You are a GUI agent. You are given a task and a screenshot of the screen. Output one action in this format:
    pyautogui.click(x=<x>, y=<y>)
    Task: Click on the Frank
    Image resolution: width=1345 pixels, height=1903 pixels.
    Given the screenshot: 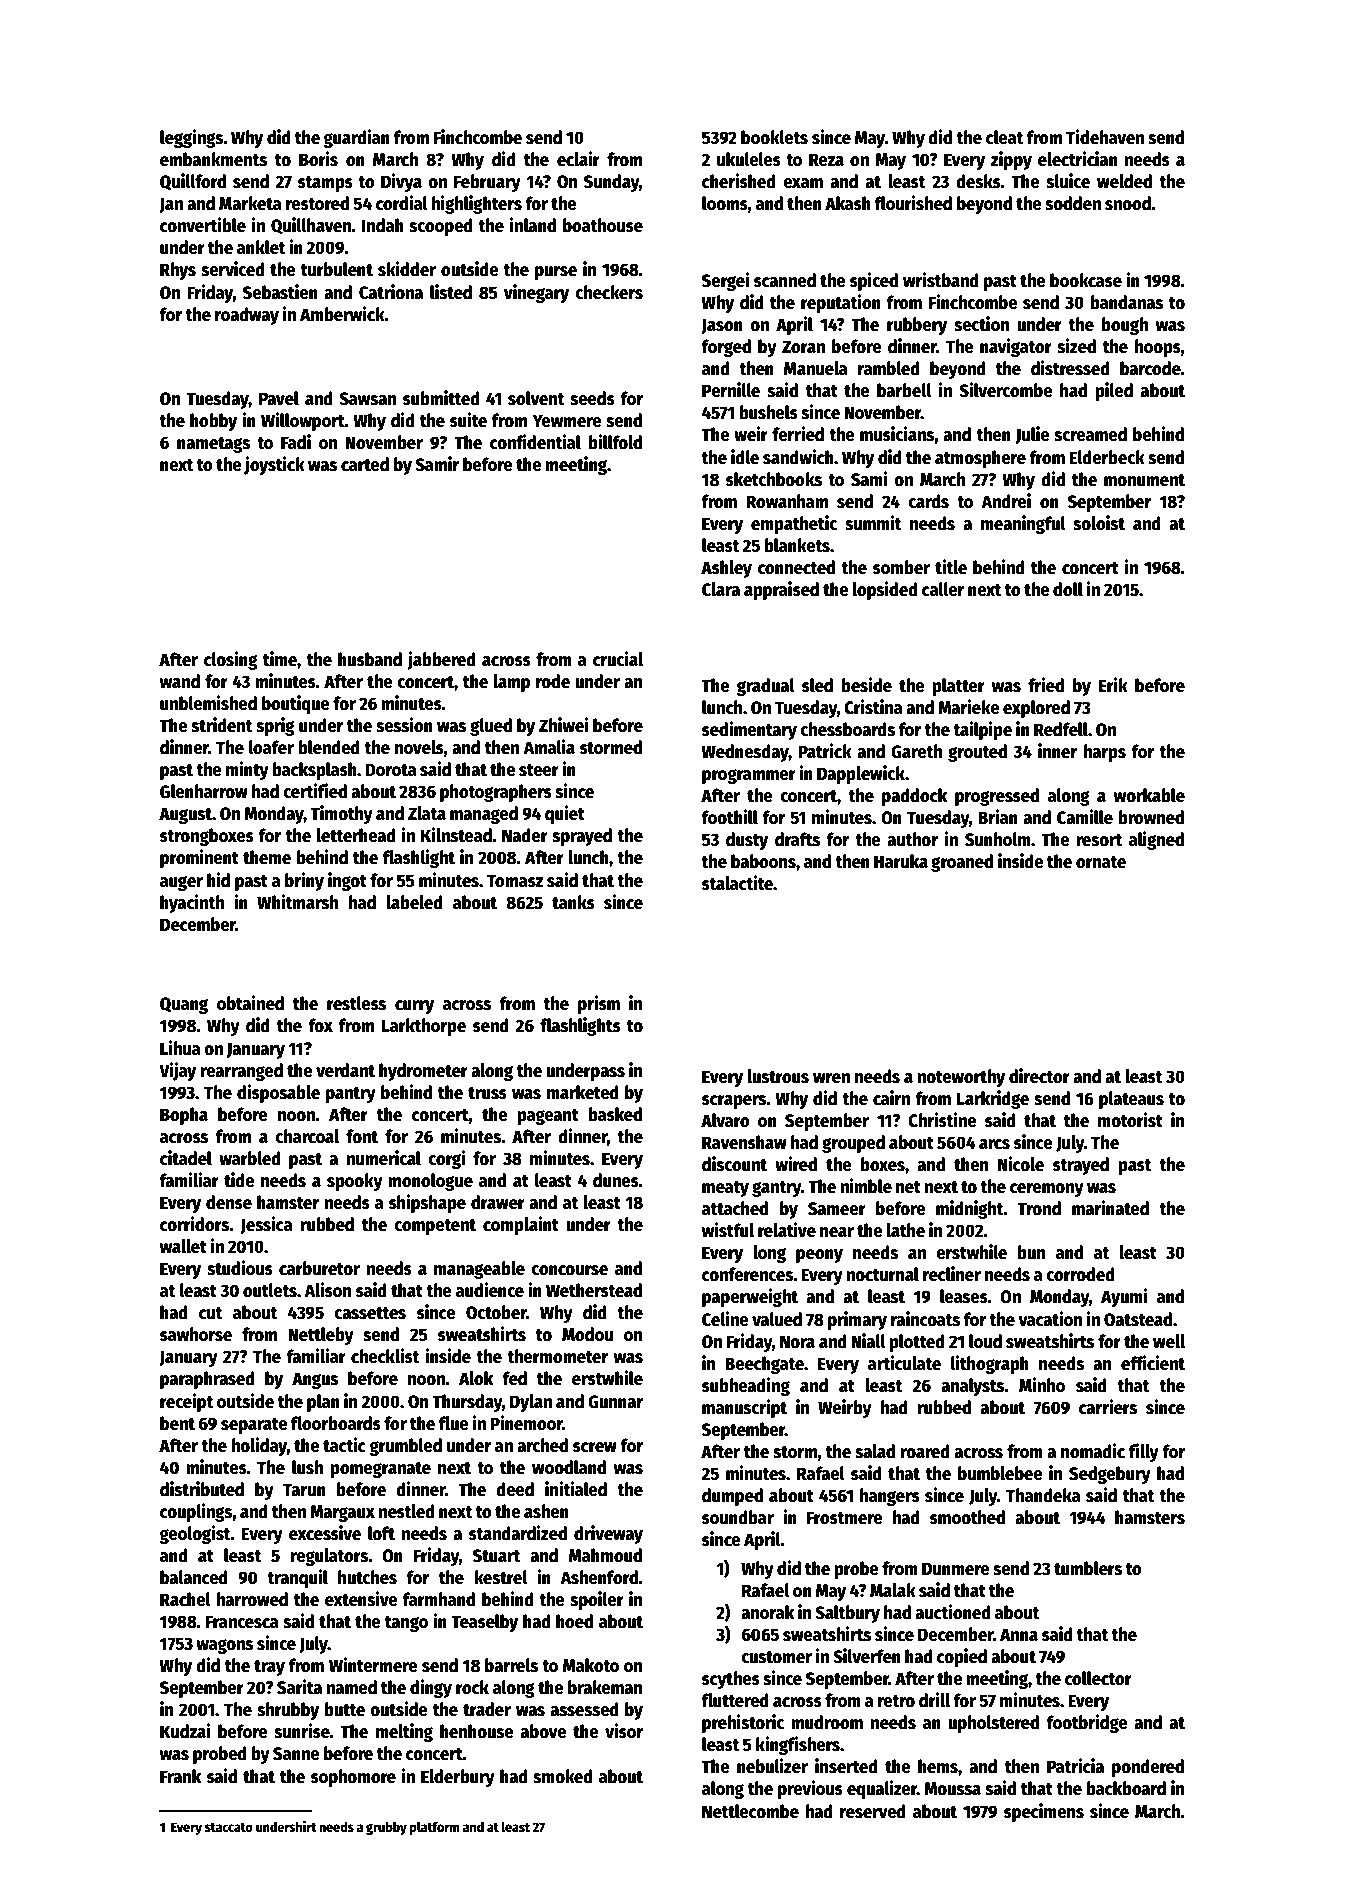 What is the action you would take?
    pyautogui.click(x=180, y=1776)
